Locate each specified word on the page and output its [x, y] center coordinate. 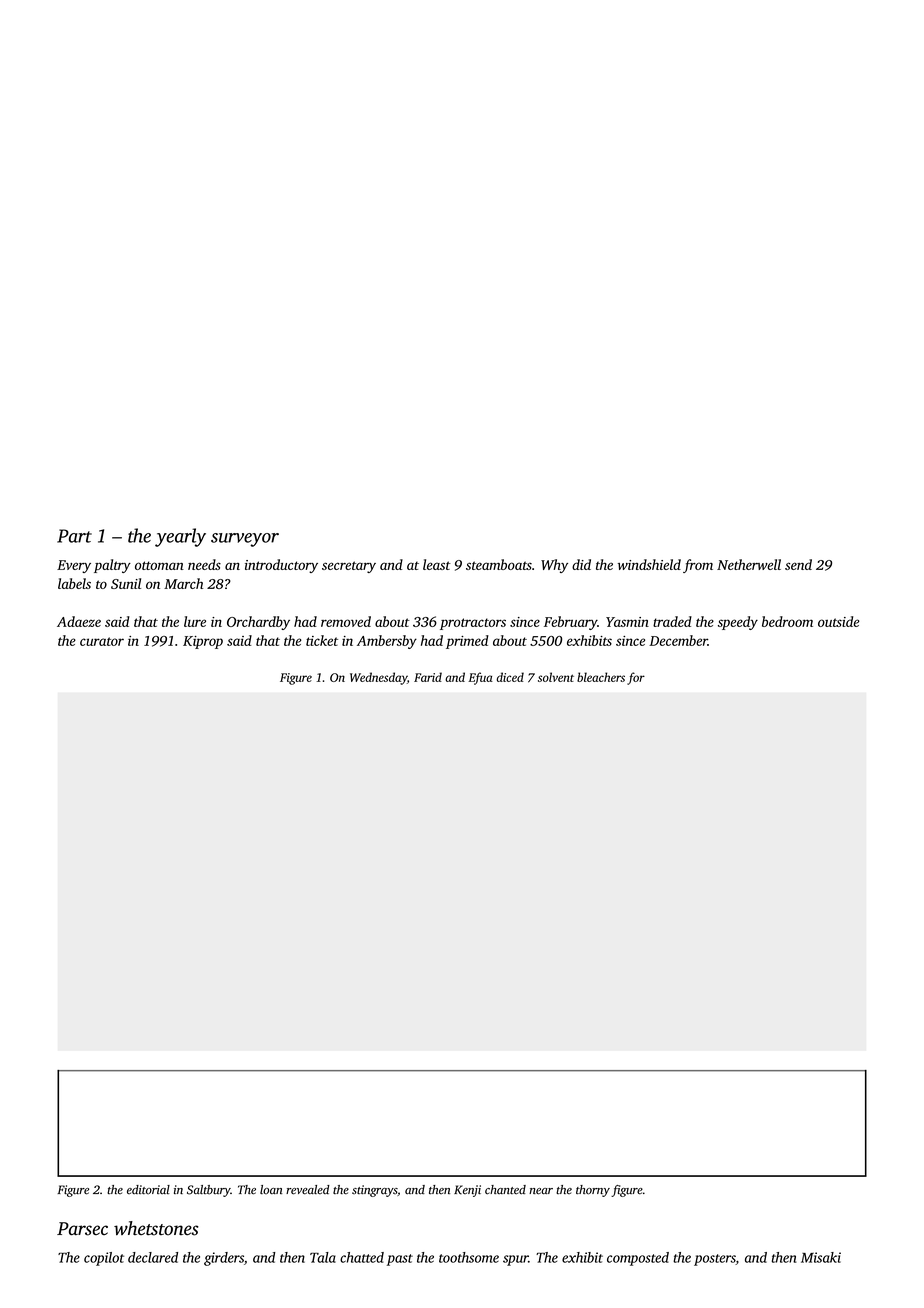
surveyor [245, 540]
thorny [593, 1191]
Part [74, 536]
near [541, 1191]
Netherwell [749, 564]
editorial [148, 1190]
